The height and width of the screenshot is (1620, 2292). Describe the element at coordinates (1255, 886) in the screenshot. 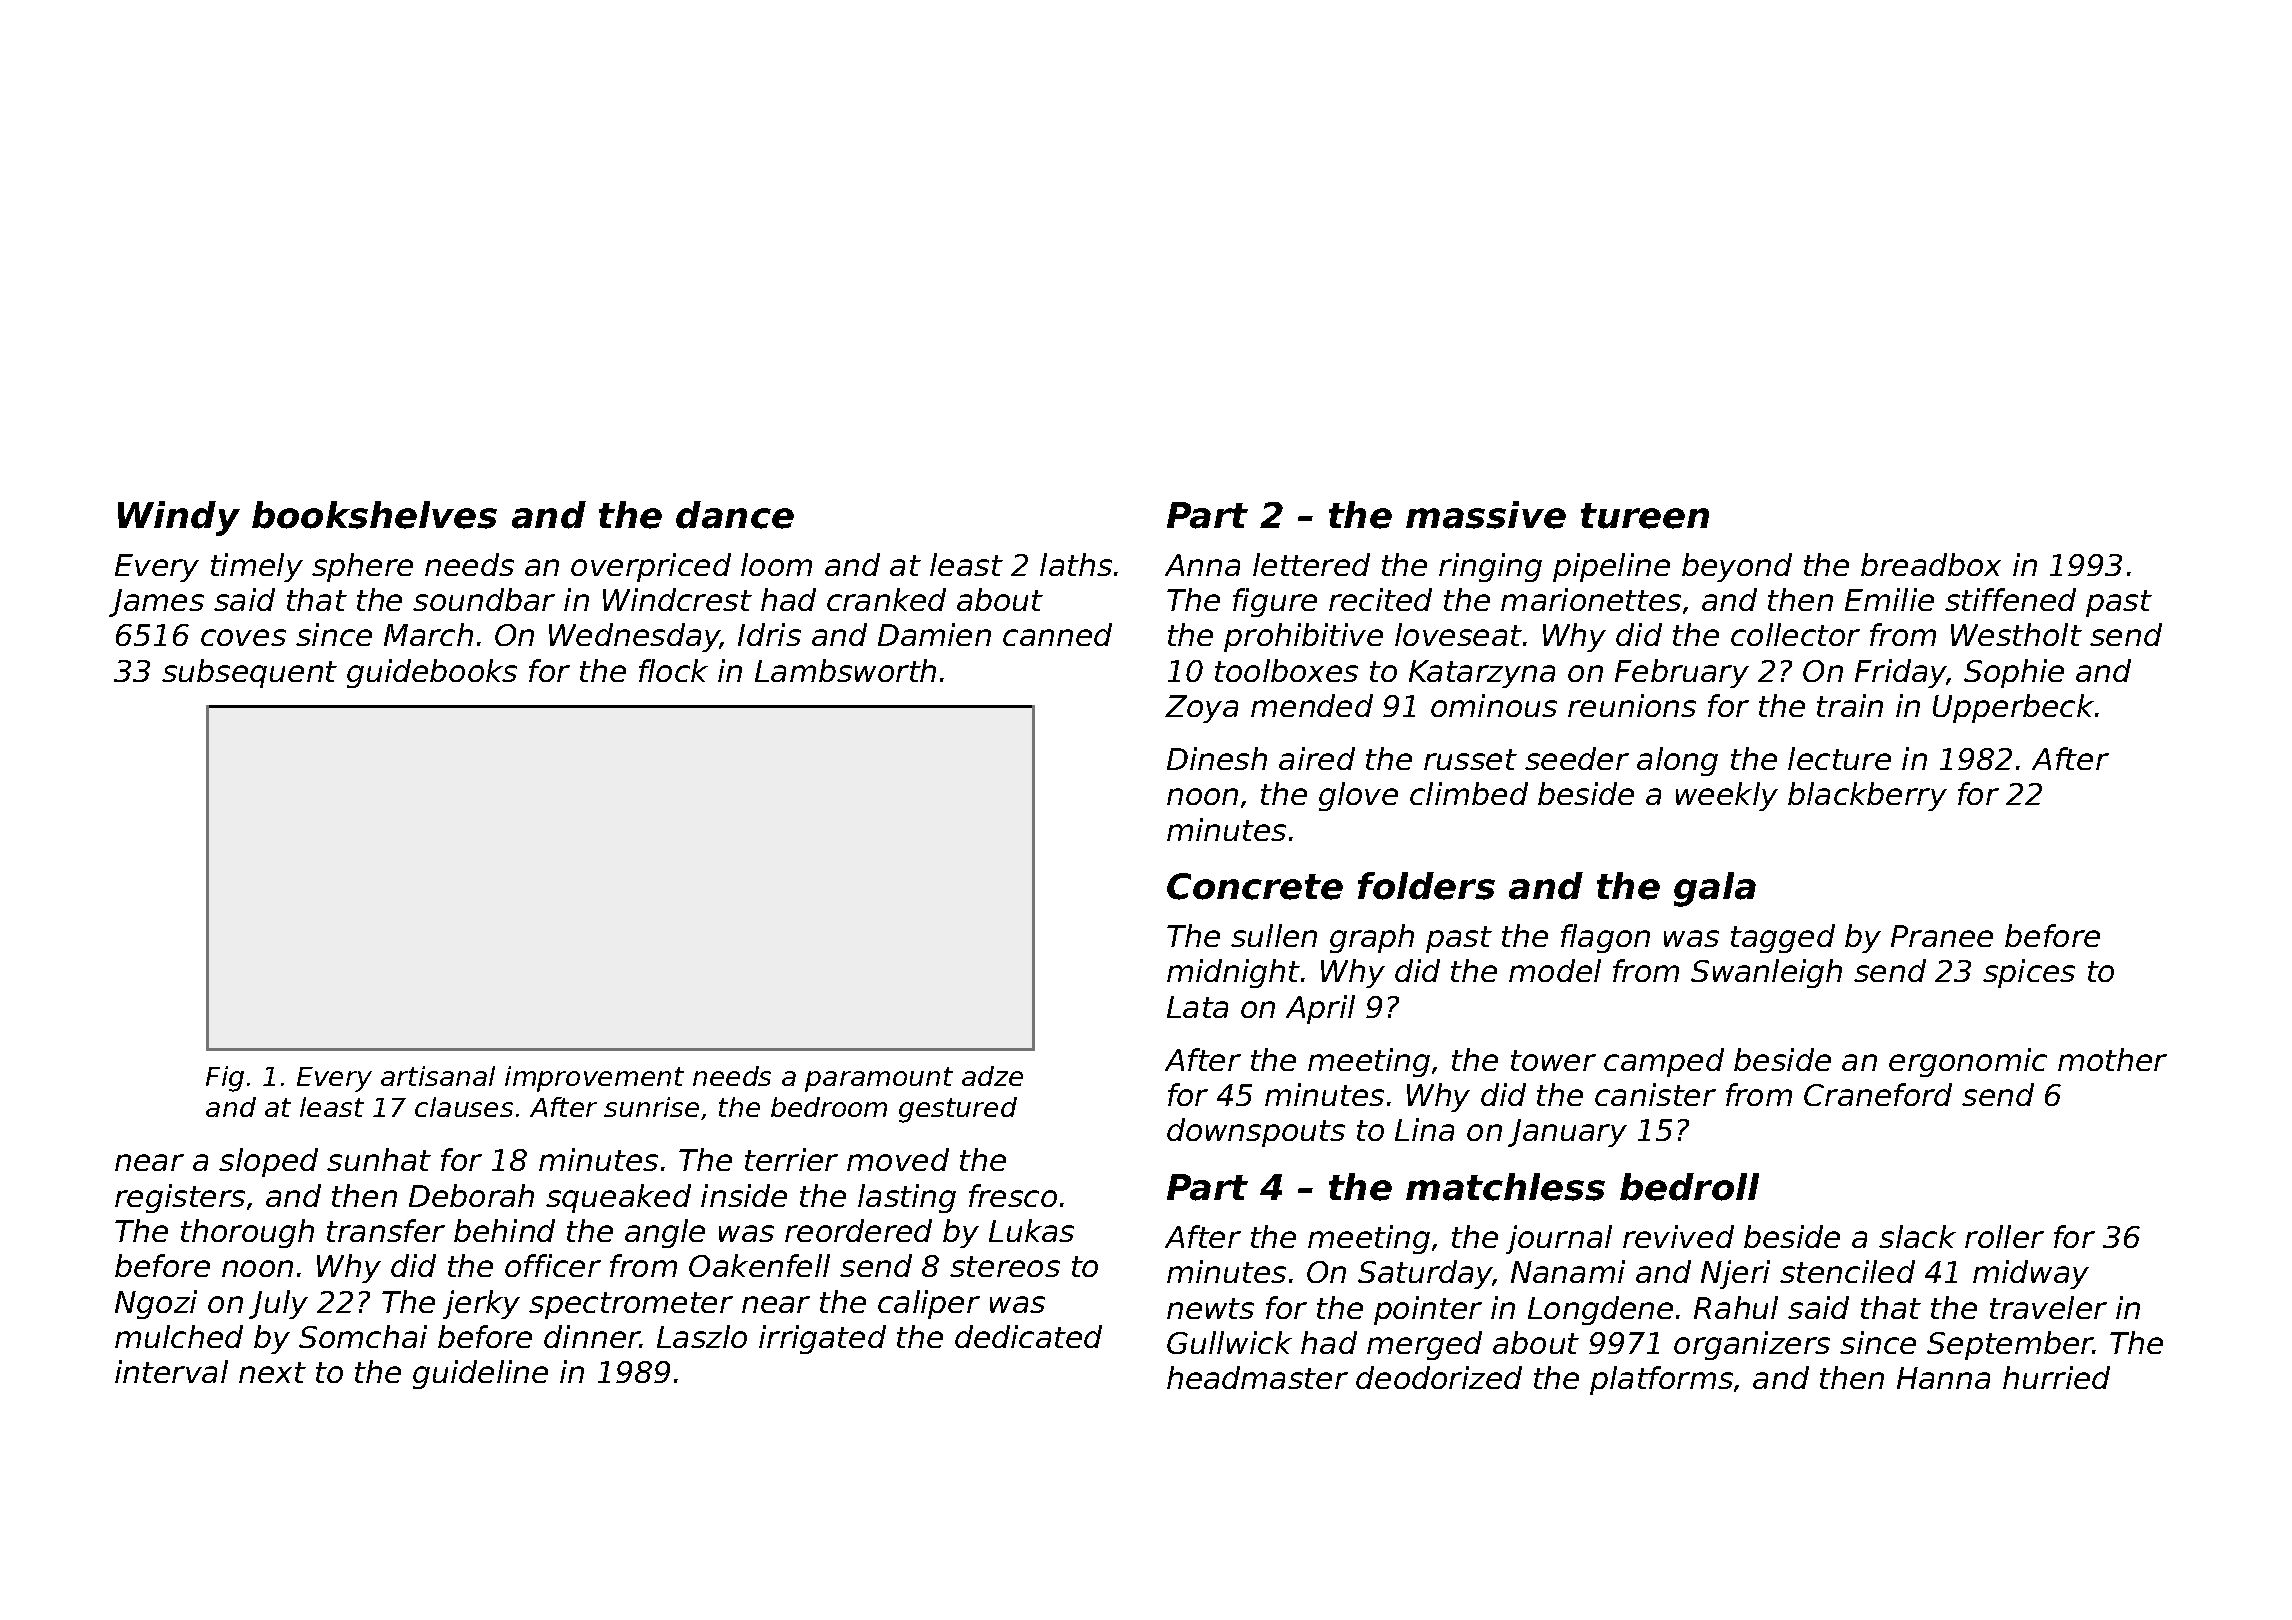

I see `Concrete` at that location.
